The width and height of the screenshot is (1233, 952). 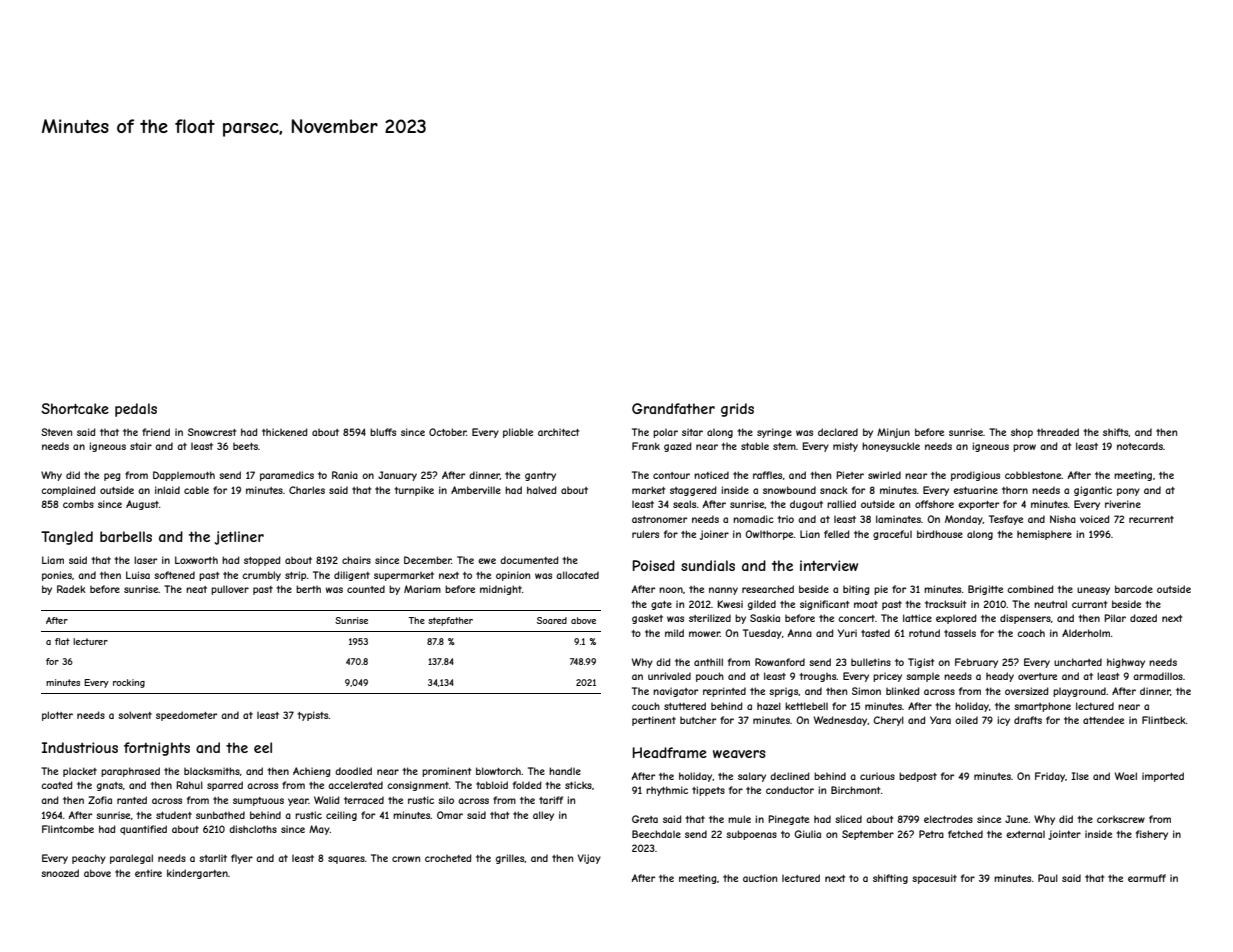 I want to click on sumptuous, so click(x=258, y=801).
